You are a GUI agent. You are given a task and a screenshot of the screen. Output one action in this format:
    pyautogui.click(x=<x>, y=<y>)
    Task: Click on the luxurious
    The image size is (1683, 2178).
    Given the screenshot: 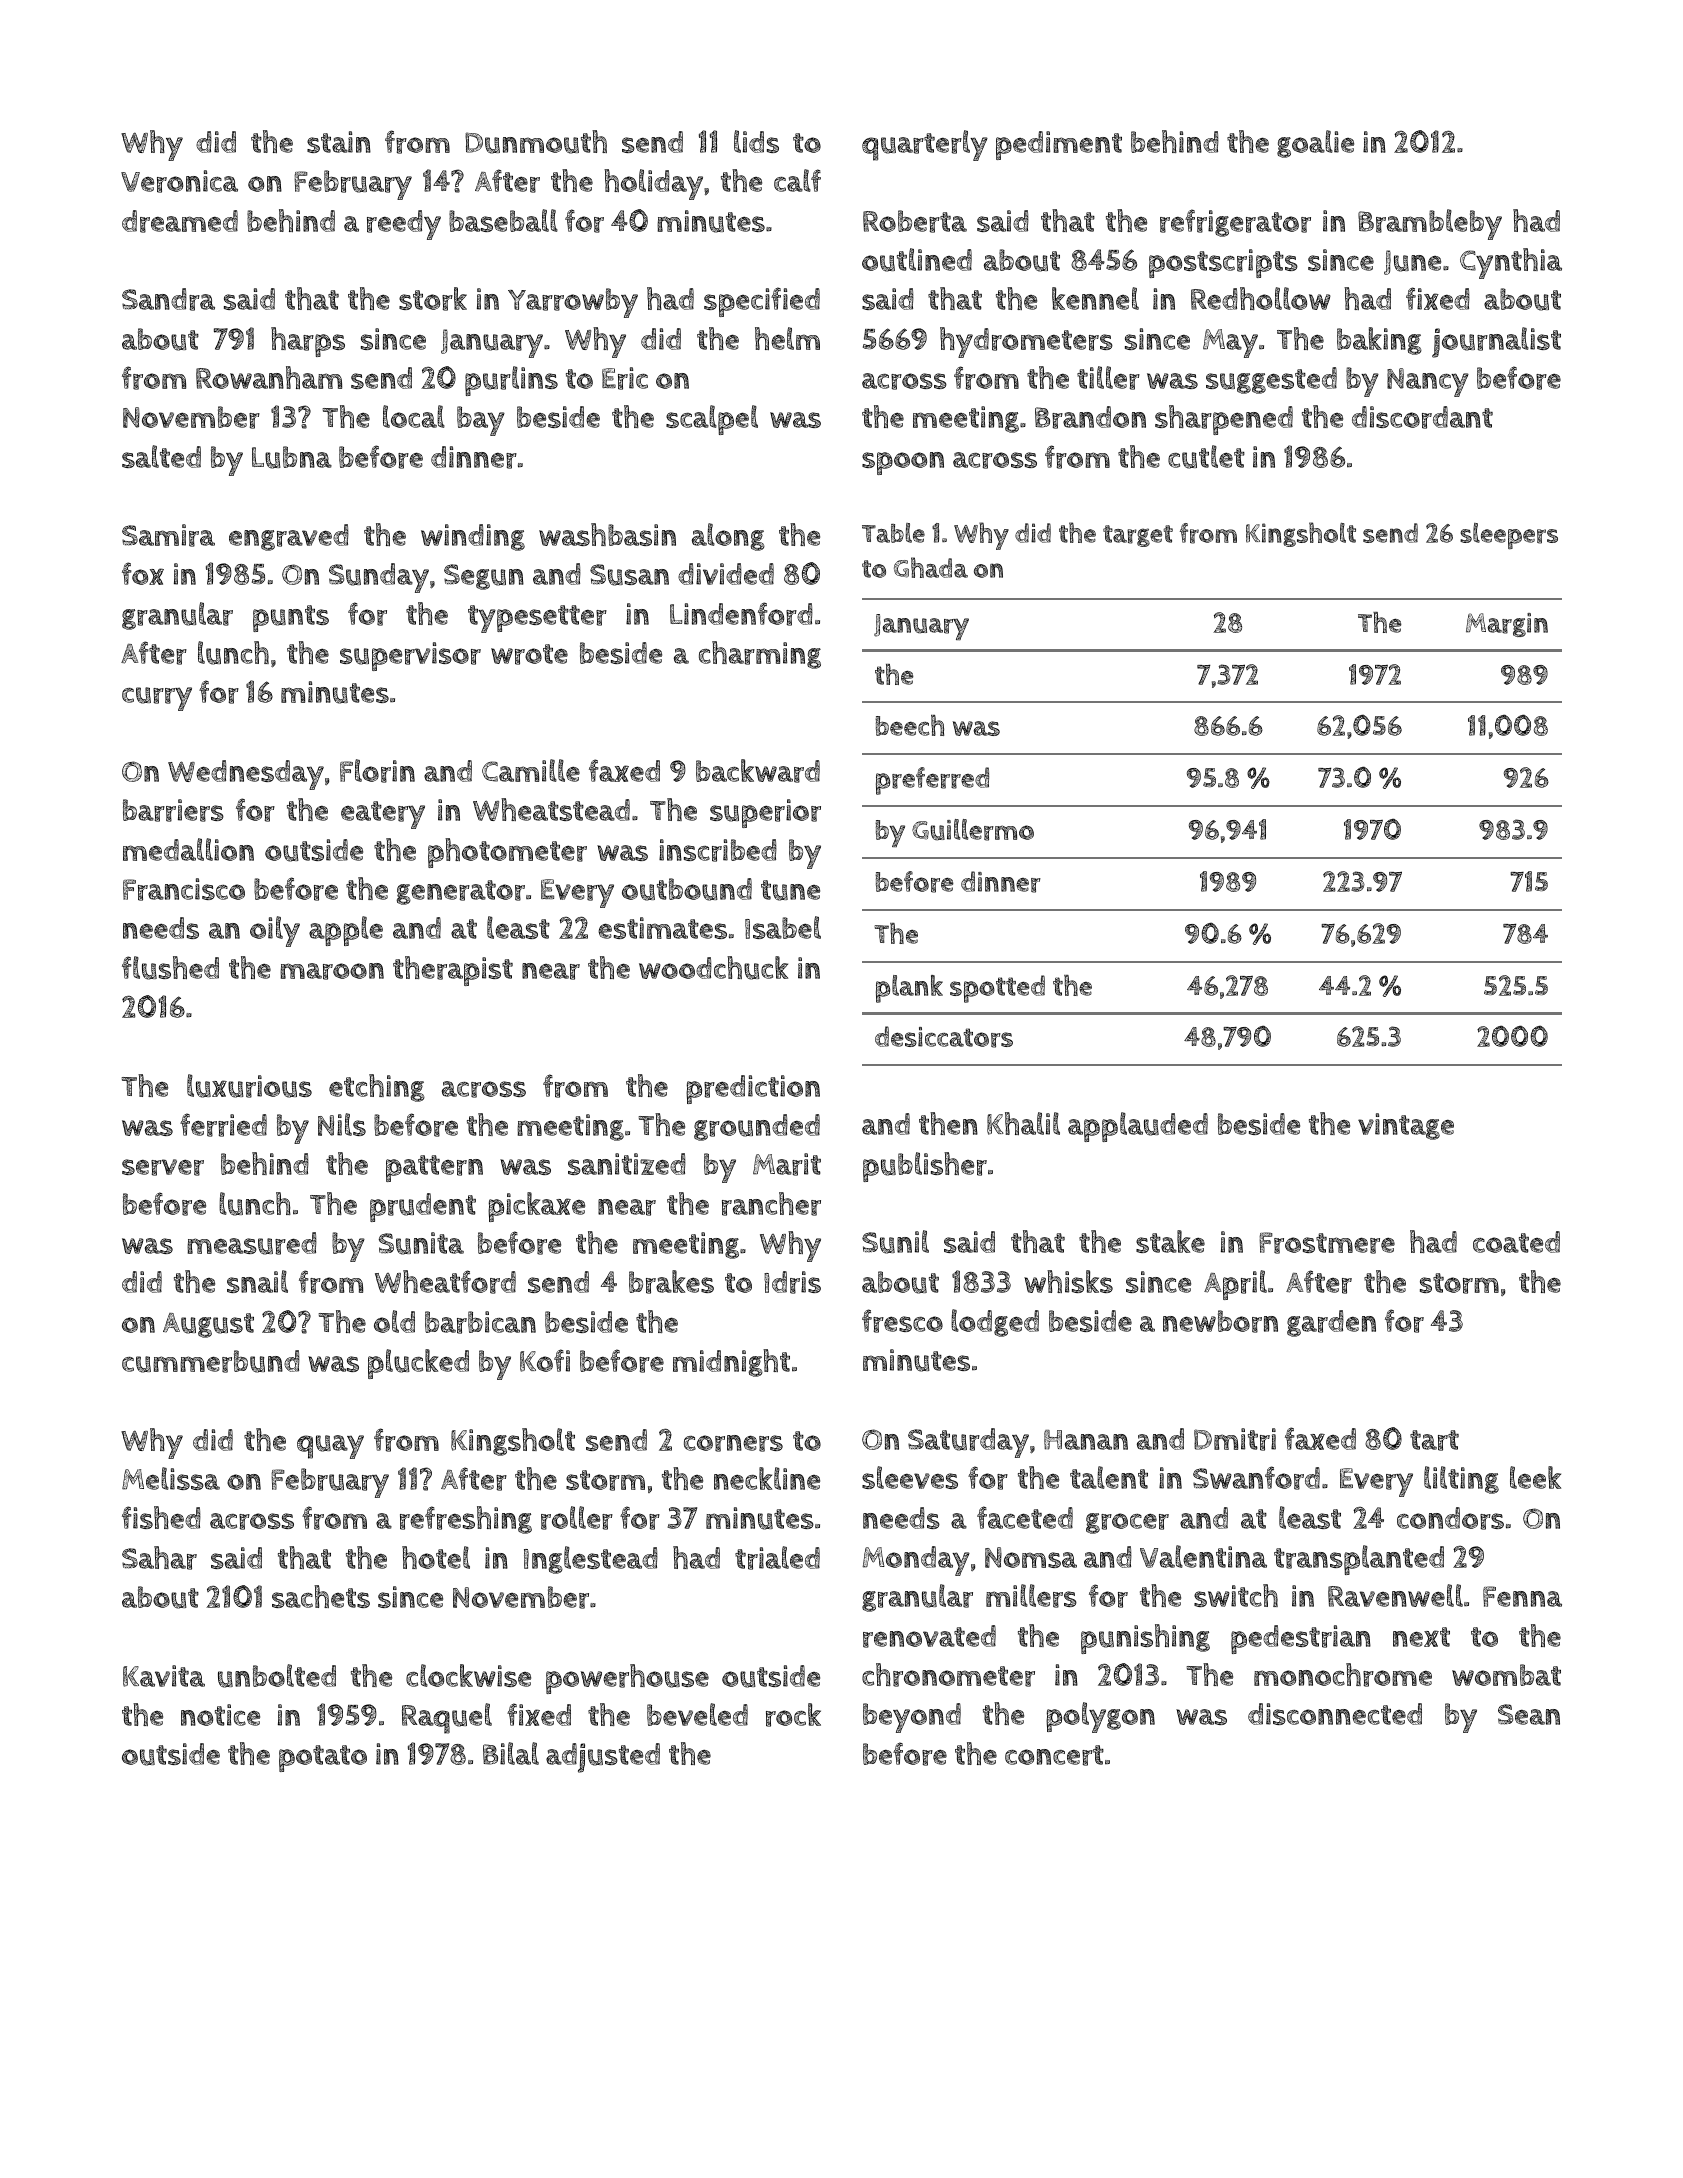 What is the action you would take?
    pyautogui.click(x=249, y=1086)
